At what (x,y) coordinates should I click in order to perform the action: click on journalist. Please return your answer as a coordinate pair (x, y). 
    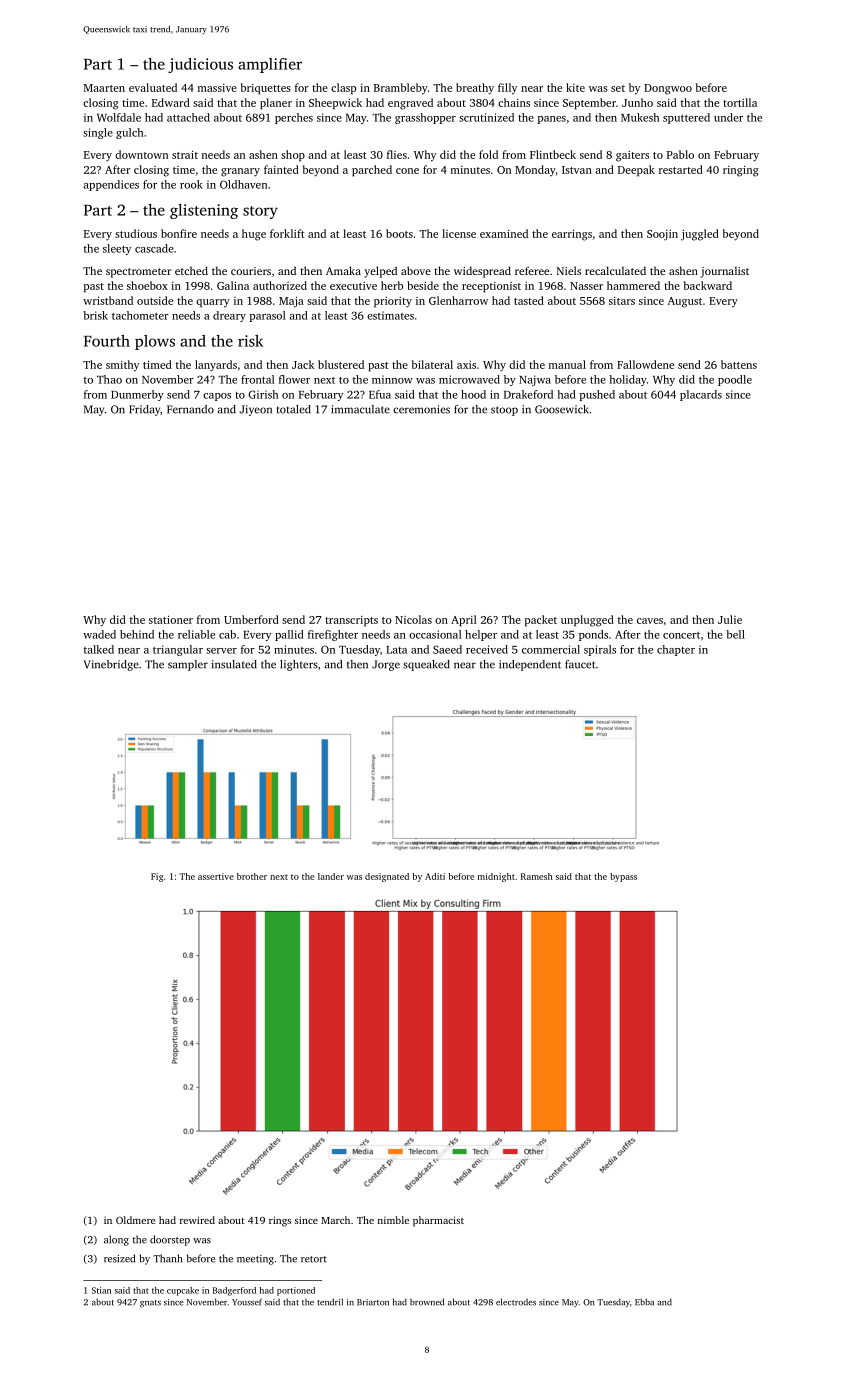
    Looking at the image, I should click on (724, 272).
